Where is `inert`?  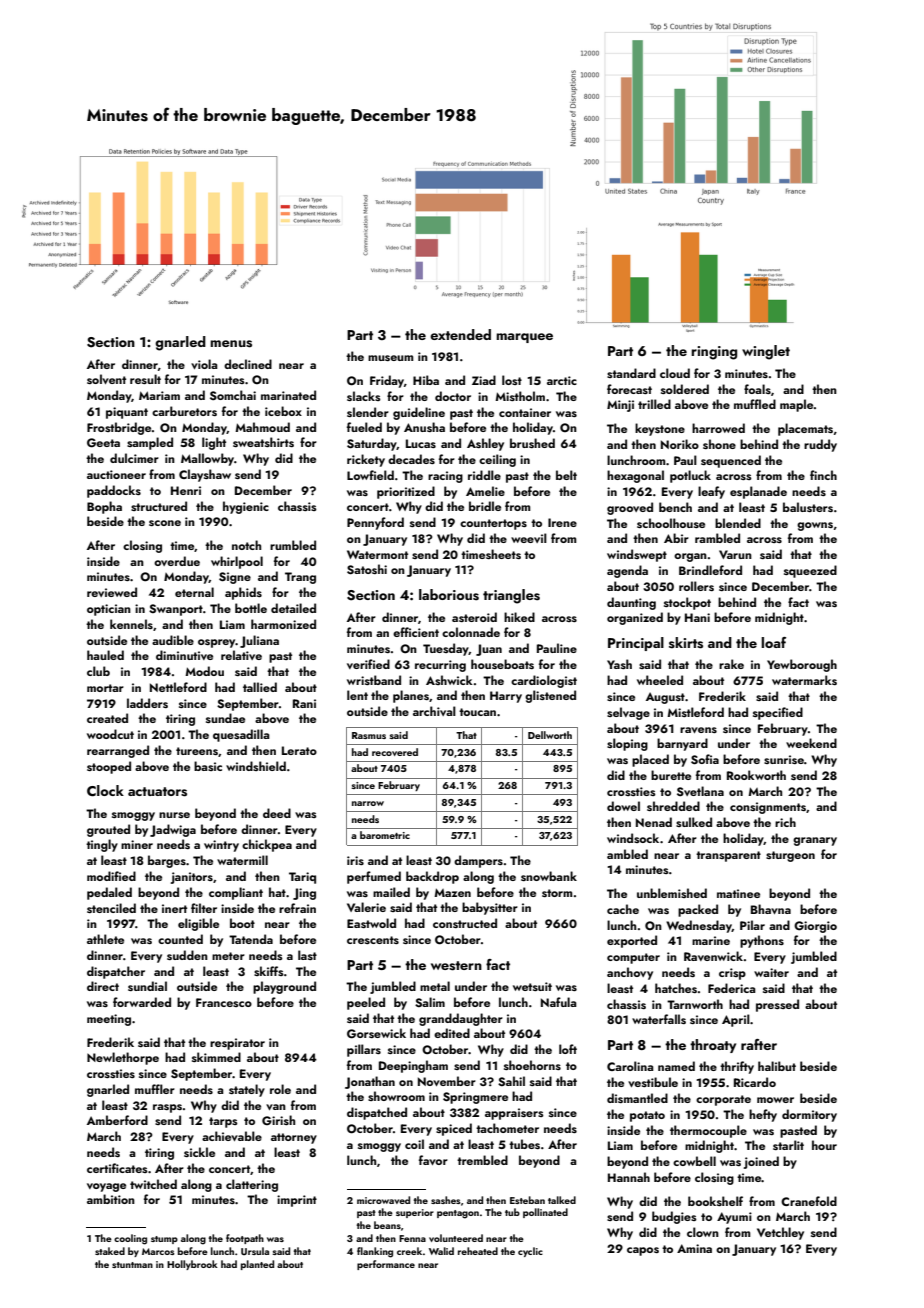
inert is located at coordinates (174, 908).
